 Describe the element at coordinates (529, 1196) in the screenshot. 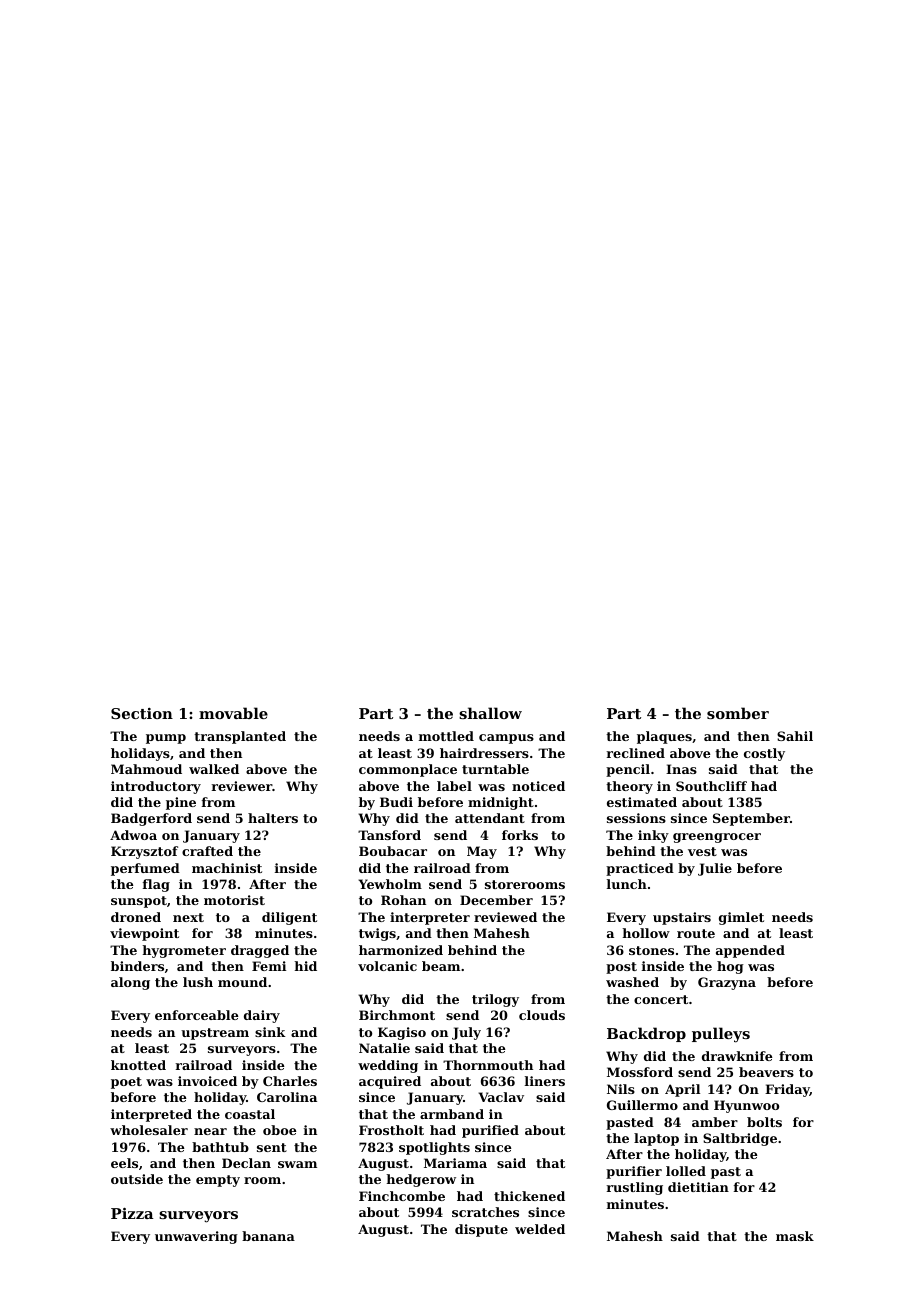

I see `thickened` at that location.
